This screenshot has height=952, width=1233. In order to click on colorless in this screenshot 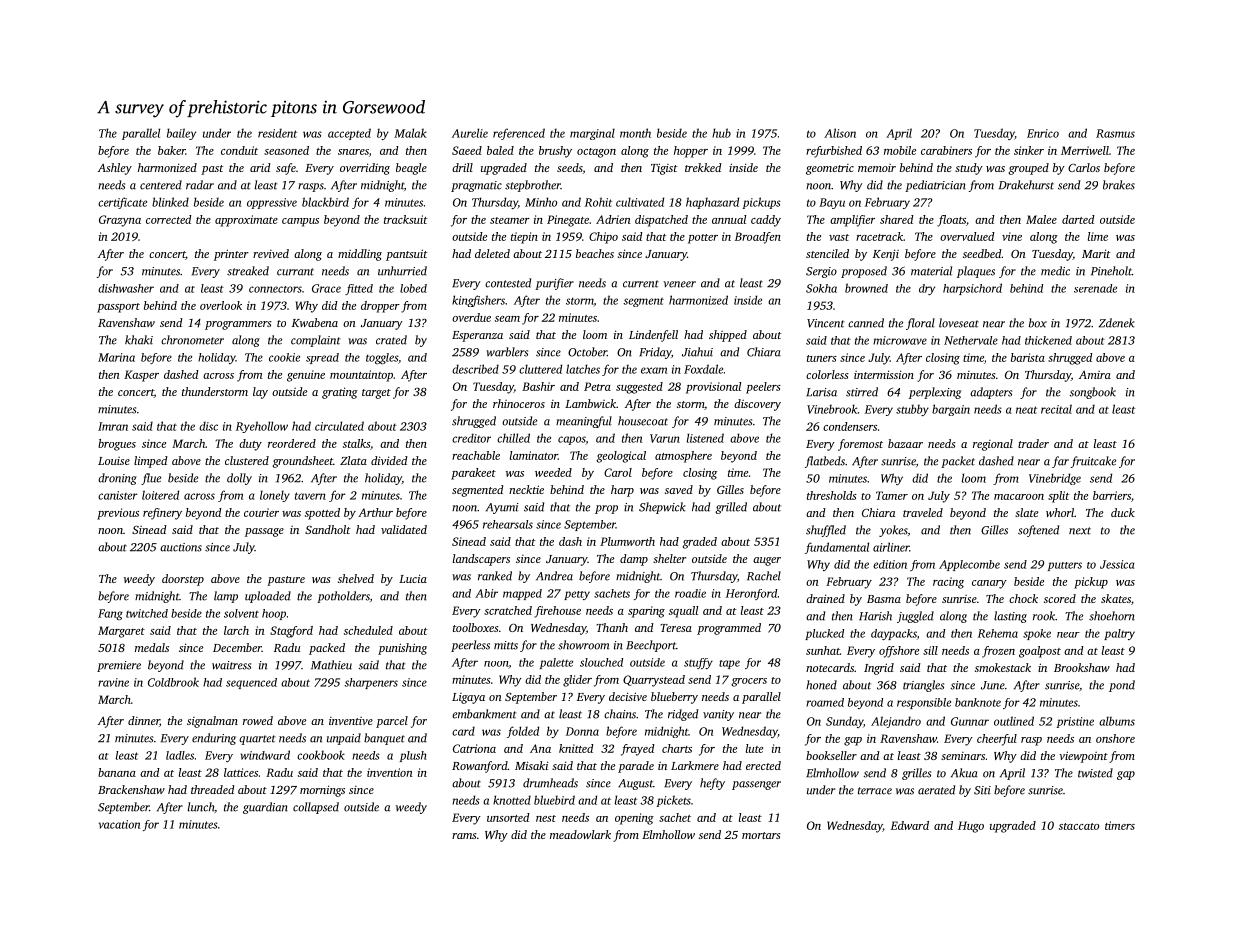, I will do `click(827, 374)`.
